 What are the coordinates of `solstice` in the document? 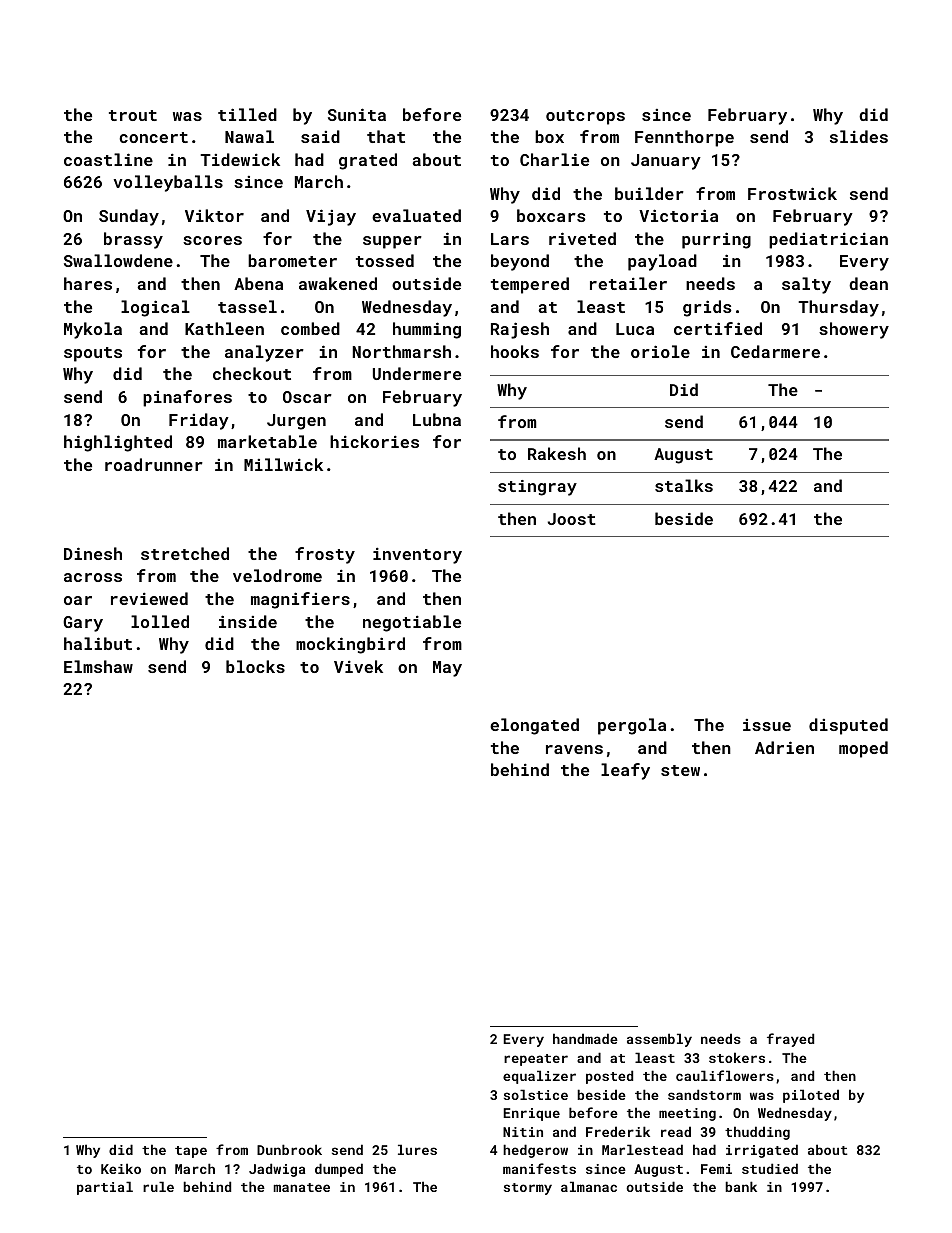 It's located at (536, 1094).
